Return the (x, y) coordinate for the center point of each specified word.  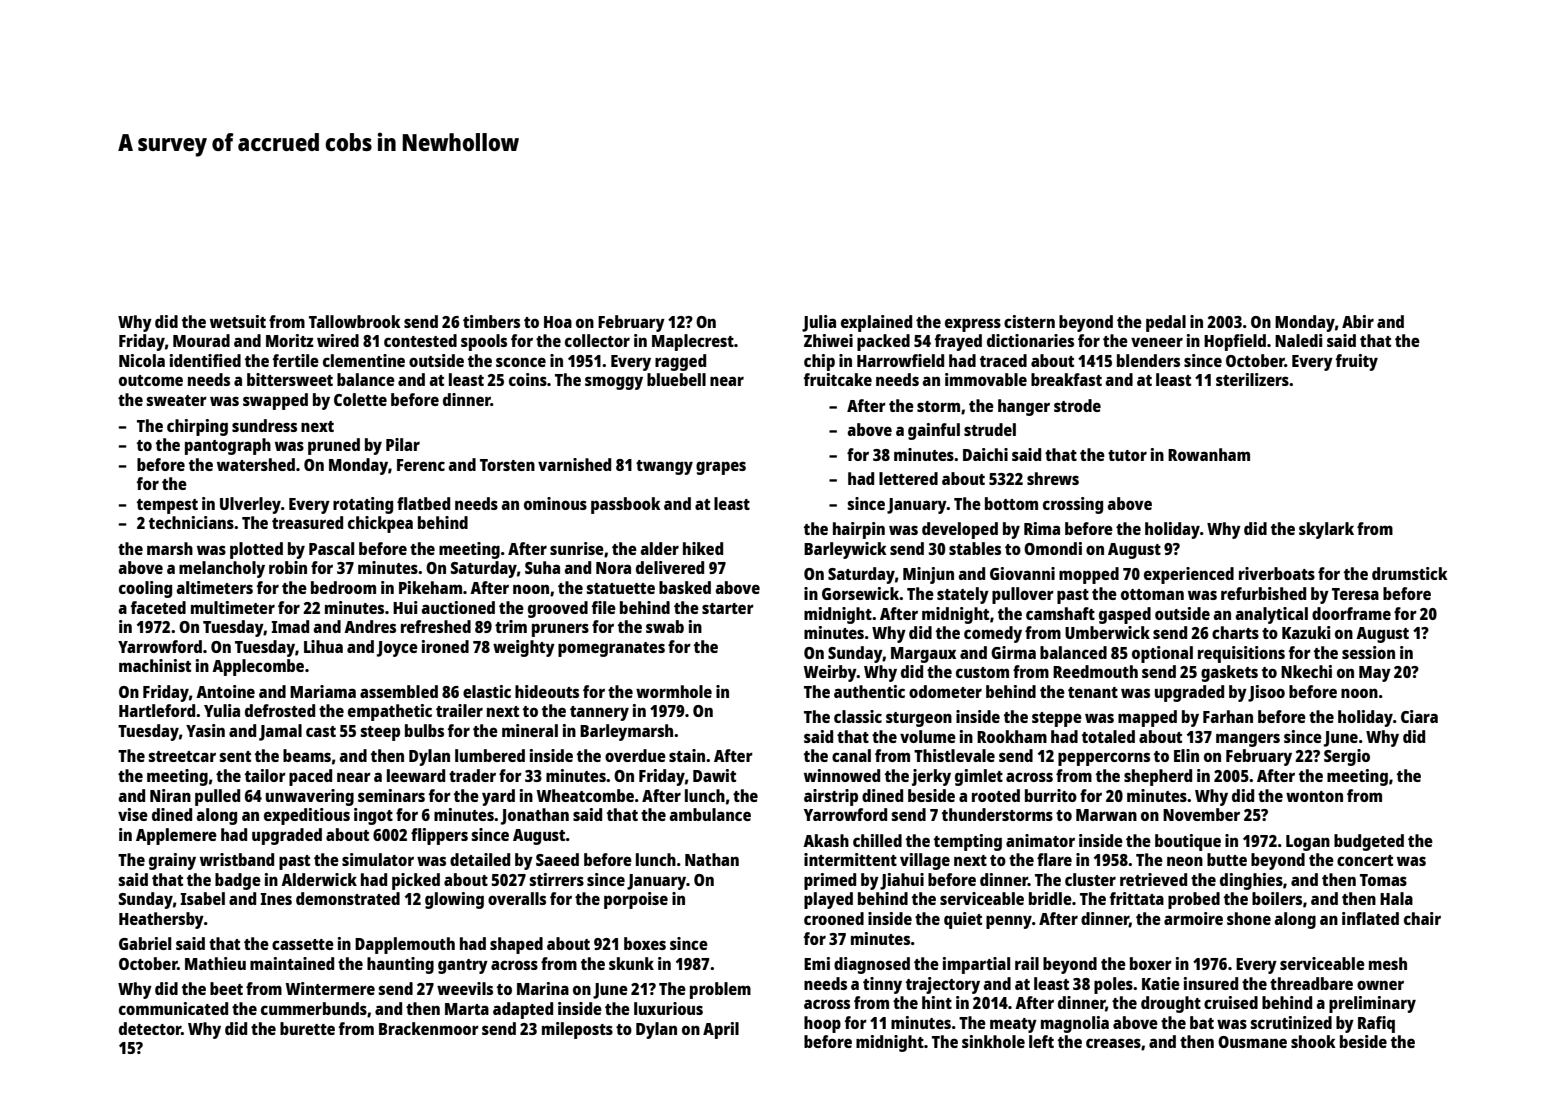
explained (876, 323)
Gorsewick (861, 593)
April (721, 1030)
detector (150, 1028)
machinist (155, 665)
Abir (1358, 321)
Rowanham (1209, 454)
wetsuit (238, 321)
